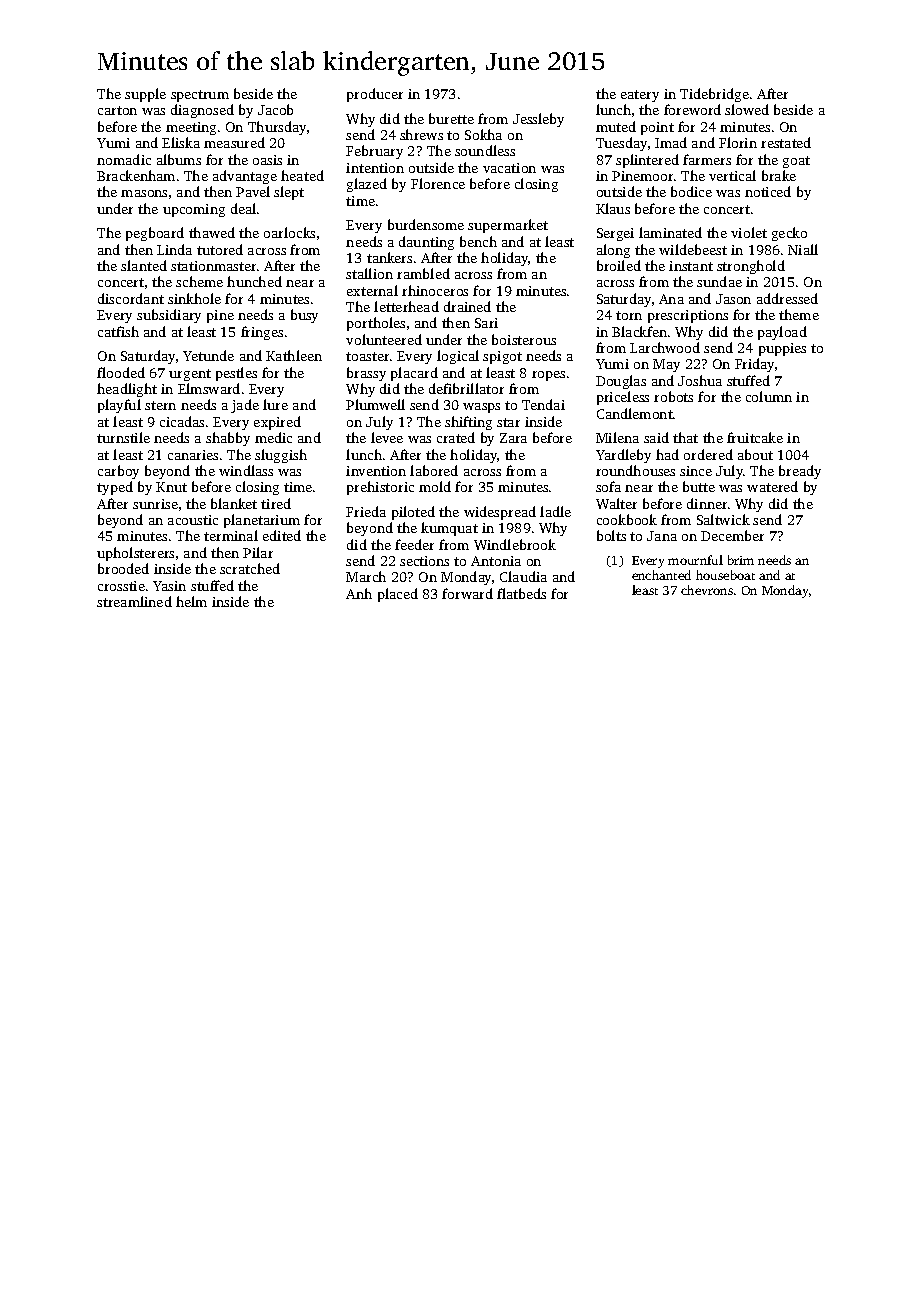 Image resolution: width=924 pixels, height=1308 pixels. What do you see at coordinates (208, 355) in the screenshot?
I see `Yetunde` at bounding box center [208, 355].
